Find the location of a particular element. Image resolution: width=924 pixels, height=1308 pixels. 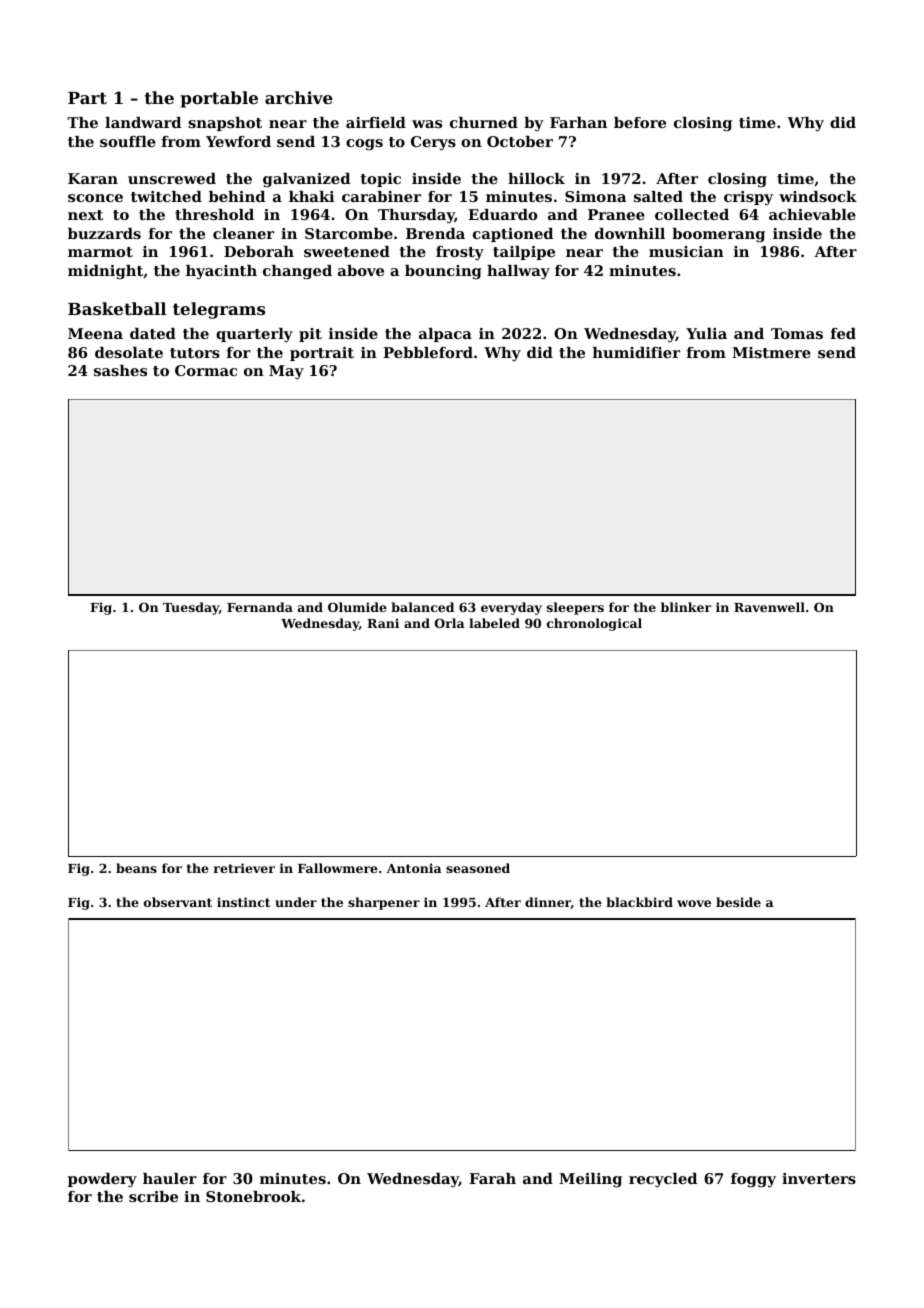

humidifier is located at coordinates (636, 352).
